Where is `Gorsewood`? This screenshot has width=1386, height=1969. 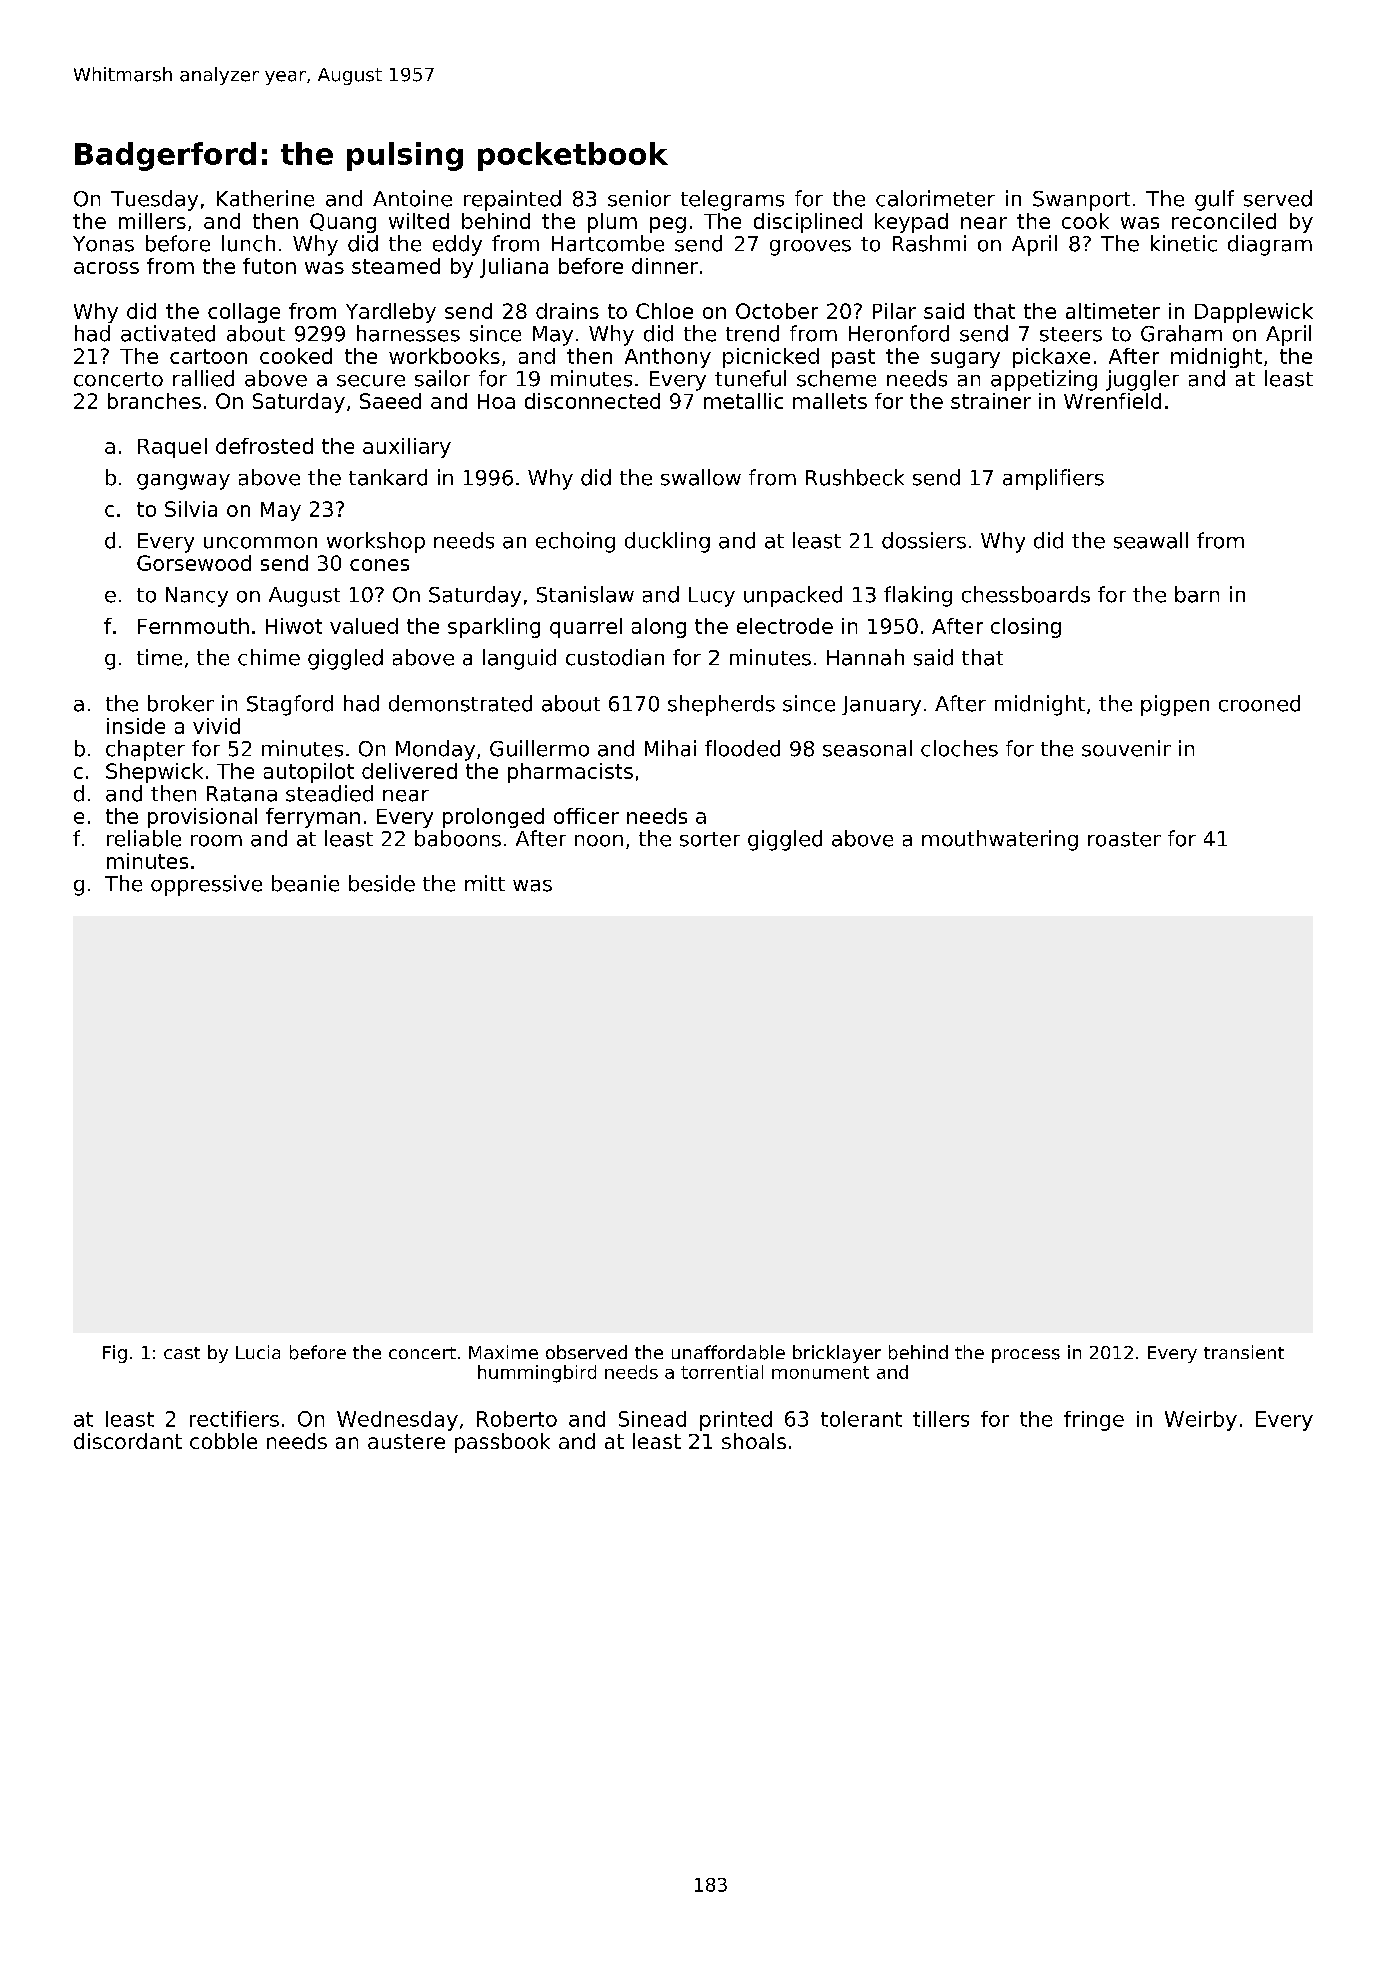
Gorsewood is located at coordinates (194, 563).
